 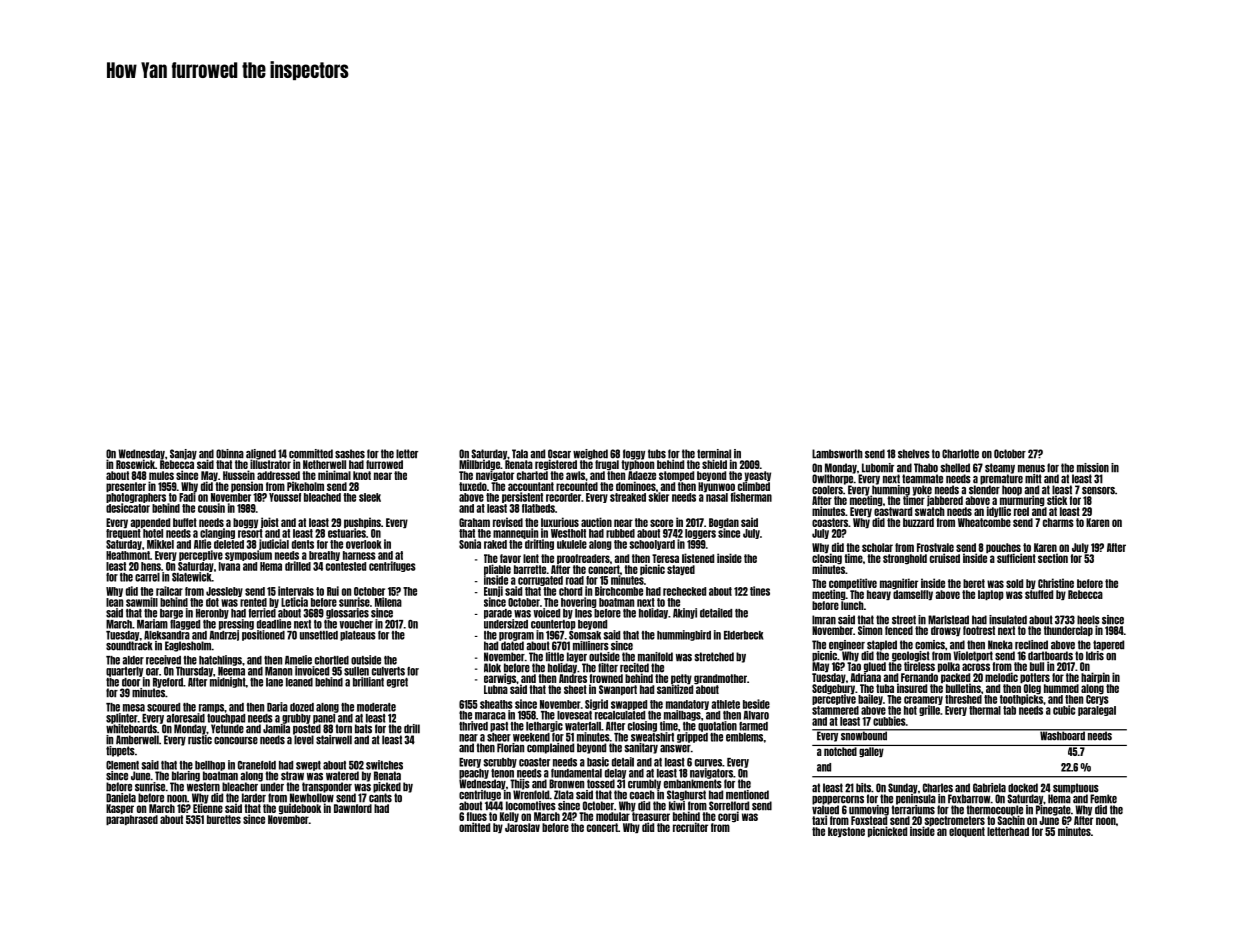 I want to click on Bogdan, so click(x=724, y=523).
